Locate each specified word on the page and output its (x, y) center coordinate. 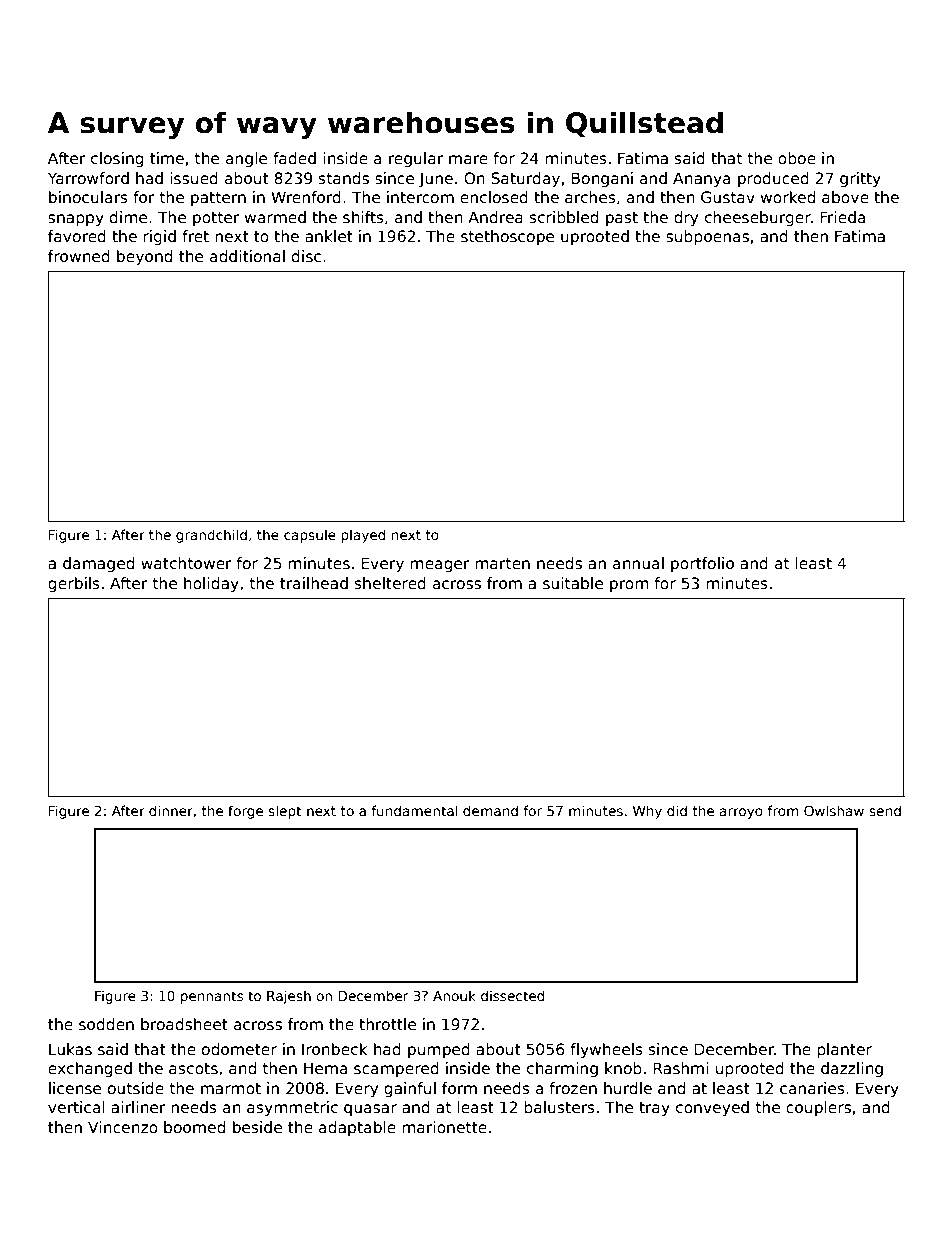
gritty (860, 179)
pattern (218, 199)
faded (294, 158)
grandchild (211, 536)
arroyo (741, 813)
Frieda (843, 217)
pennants (212, 997)
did (677, 810)
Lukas (70, 1049)
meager (440, 566)
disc (306, 256)
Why (647, 812)
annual (638, 563)
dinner (171, 810)
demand (490, 810)
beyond (144, 257)
